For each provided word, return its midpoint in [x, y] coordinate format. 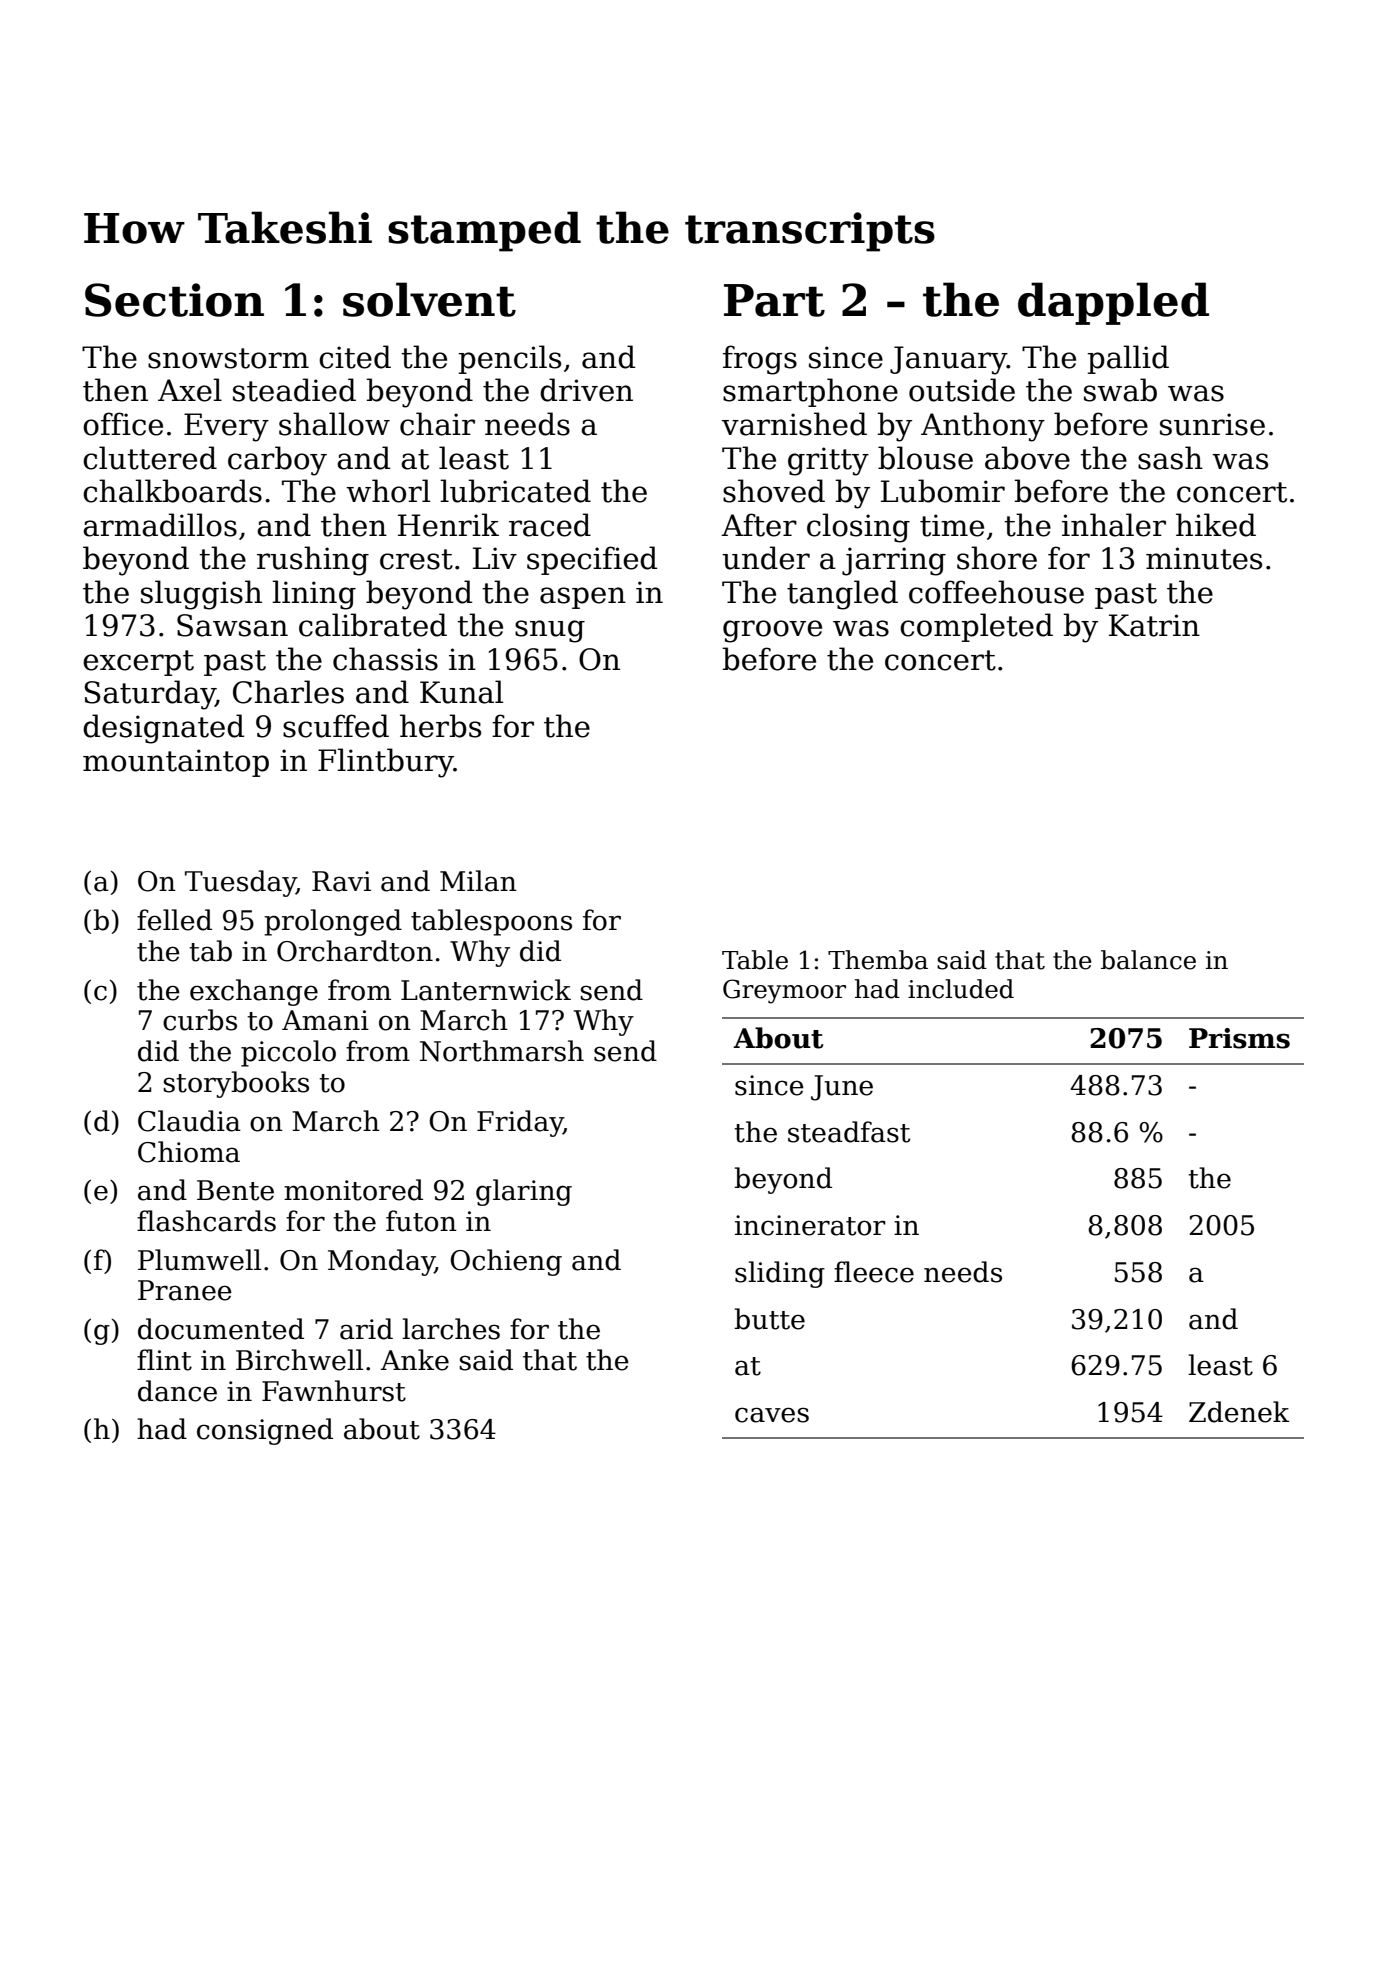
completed [976, 627]
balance [1148, 960]
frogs [760, 360]
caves [772, 1415]
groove [772, 631]
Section [174, 300]
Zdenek [1239, 1412]
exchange [254, 992]
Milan [478, 881]
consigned [265, 1431]
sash [1170, 458]
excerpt [138, 663]
